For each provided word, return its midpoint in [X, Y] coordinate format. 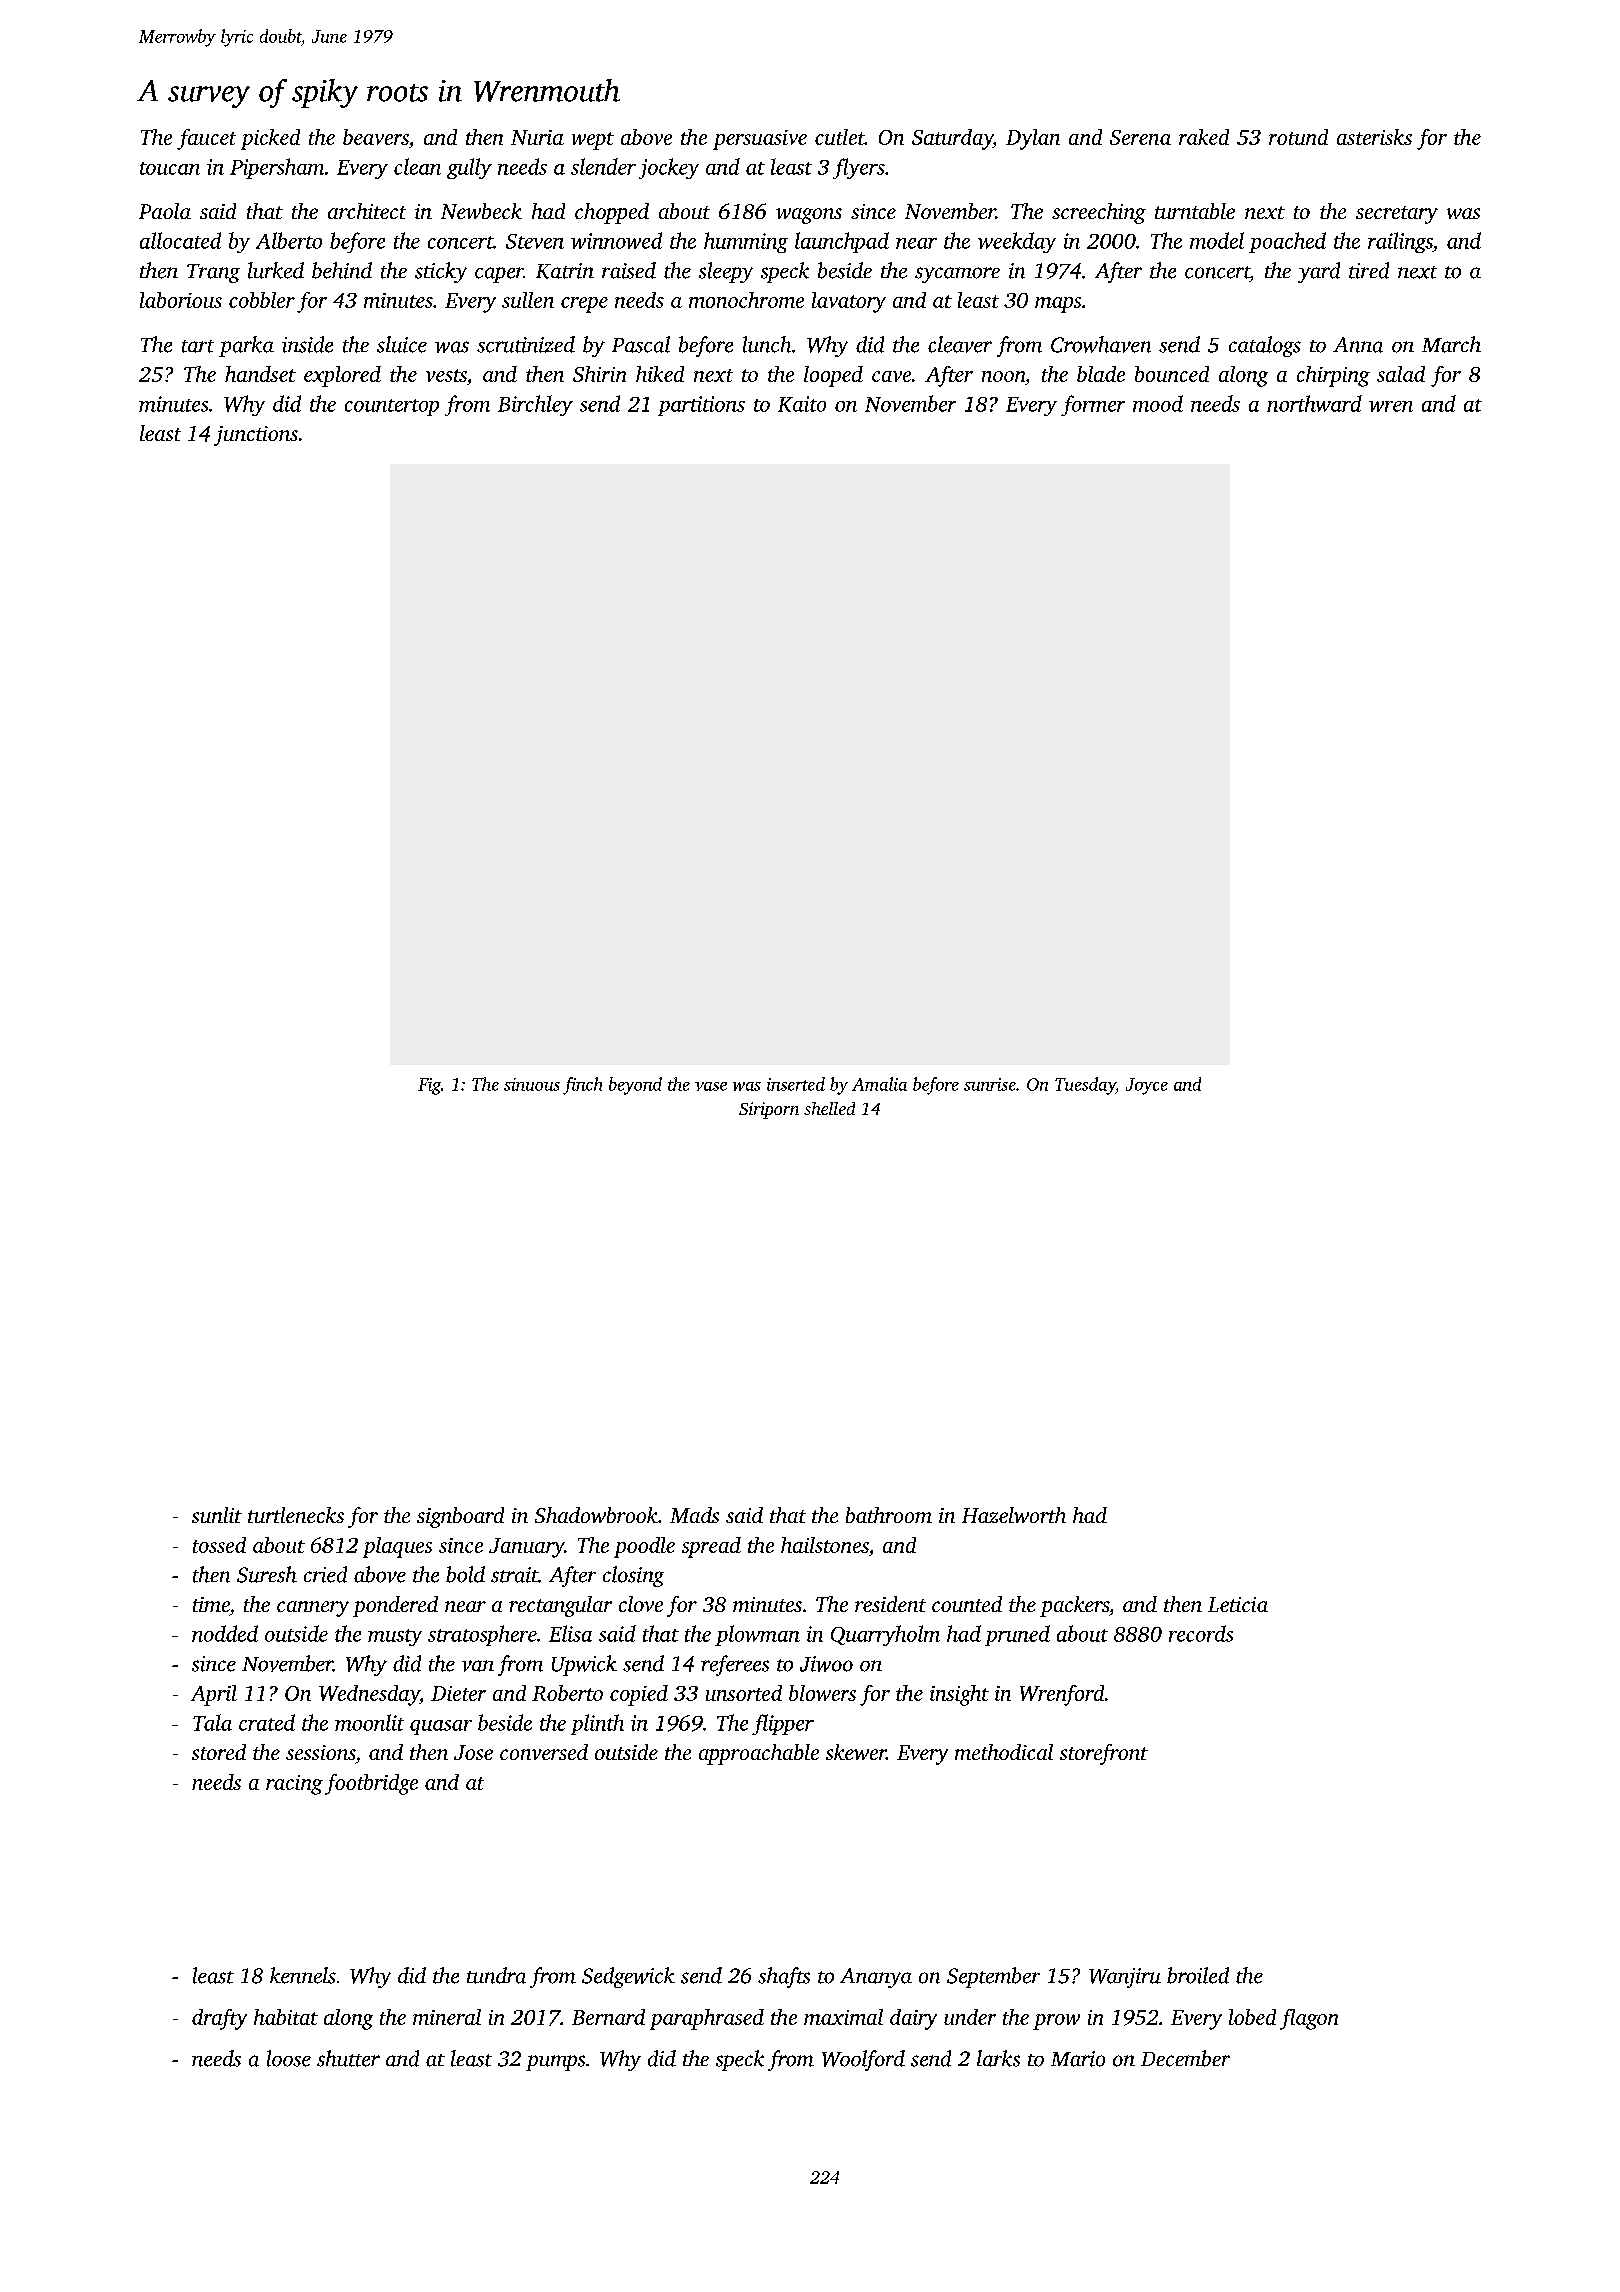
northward [1314, 403]
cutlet [840, 137]
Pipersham [277, 168]
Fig [429, 1086]
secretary [1397, 215]
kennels [303, 1975]
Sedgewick [628, 1977]
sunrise [990, 1084]
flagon [1309, 2019]
